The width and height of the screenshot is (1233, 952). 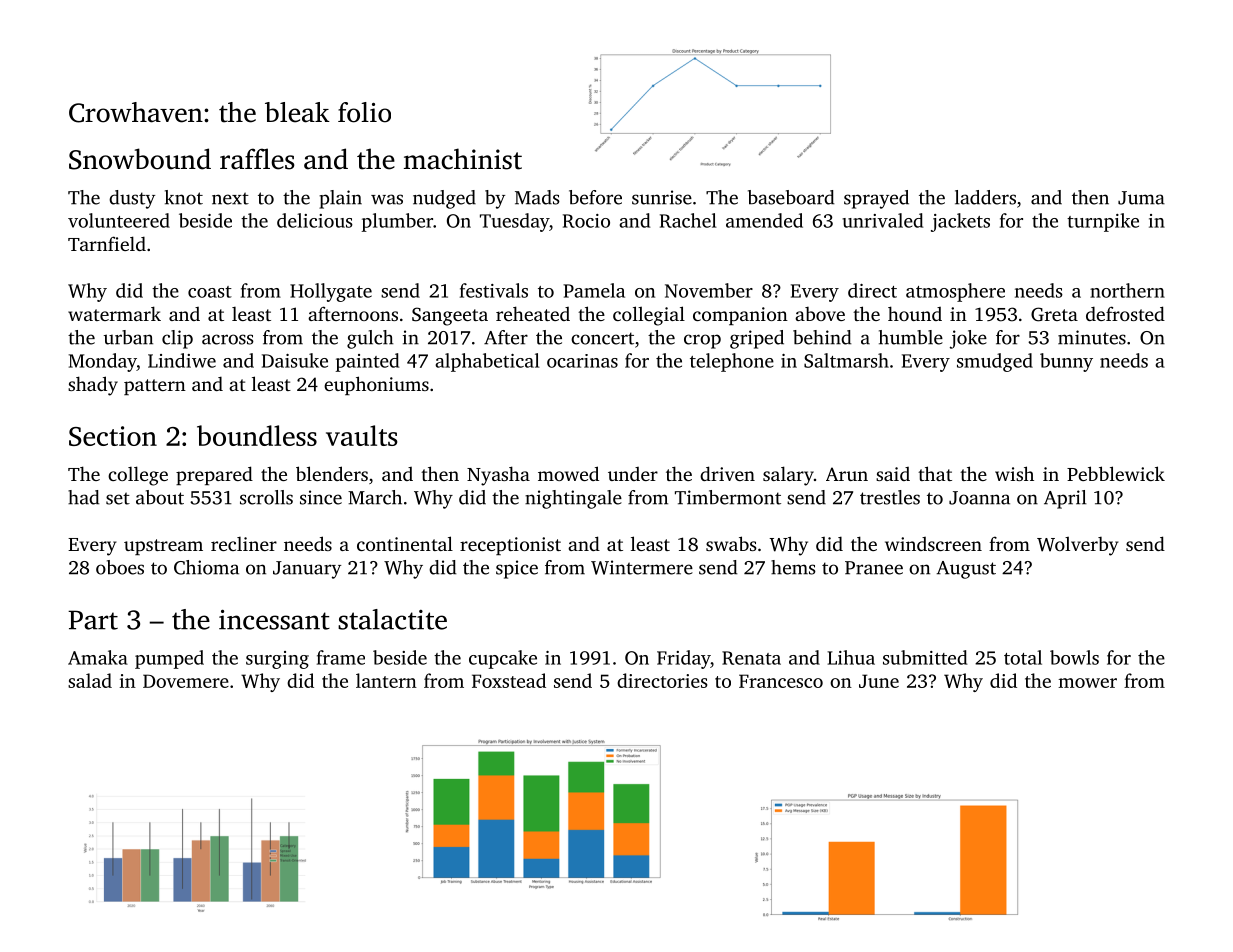 I want to click on college, so click(x=138, y=476).
